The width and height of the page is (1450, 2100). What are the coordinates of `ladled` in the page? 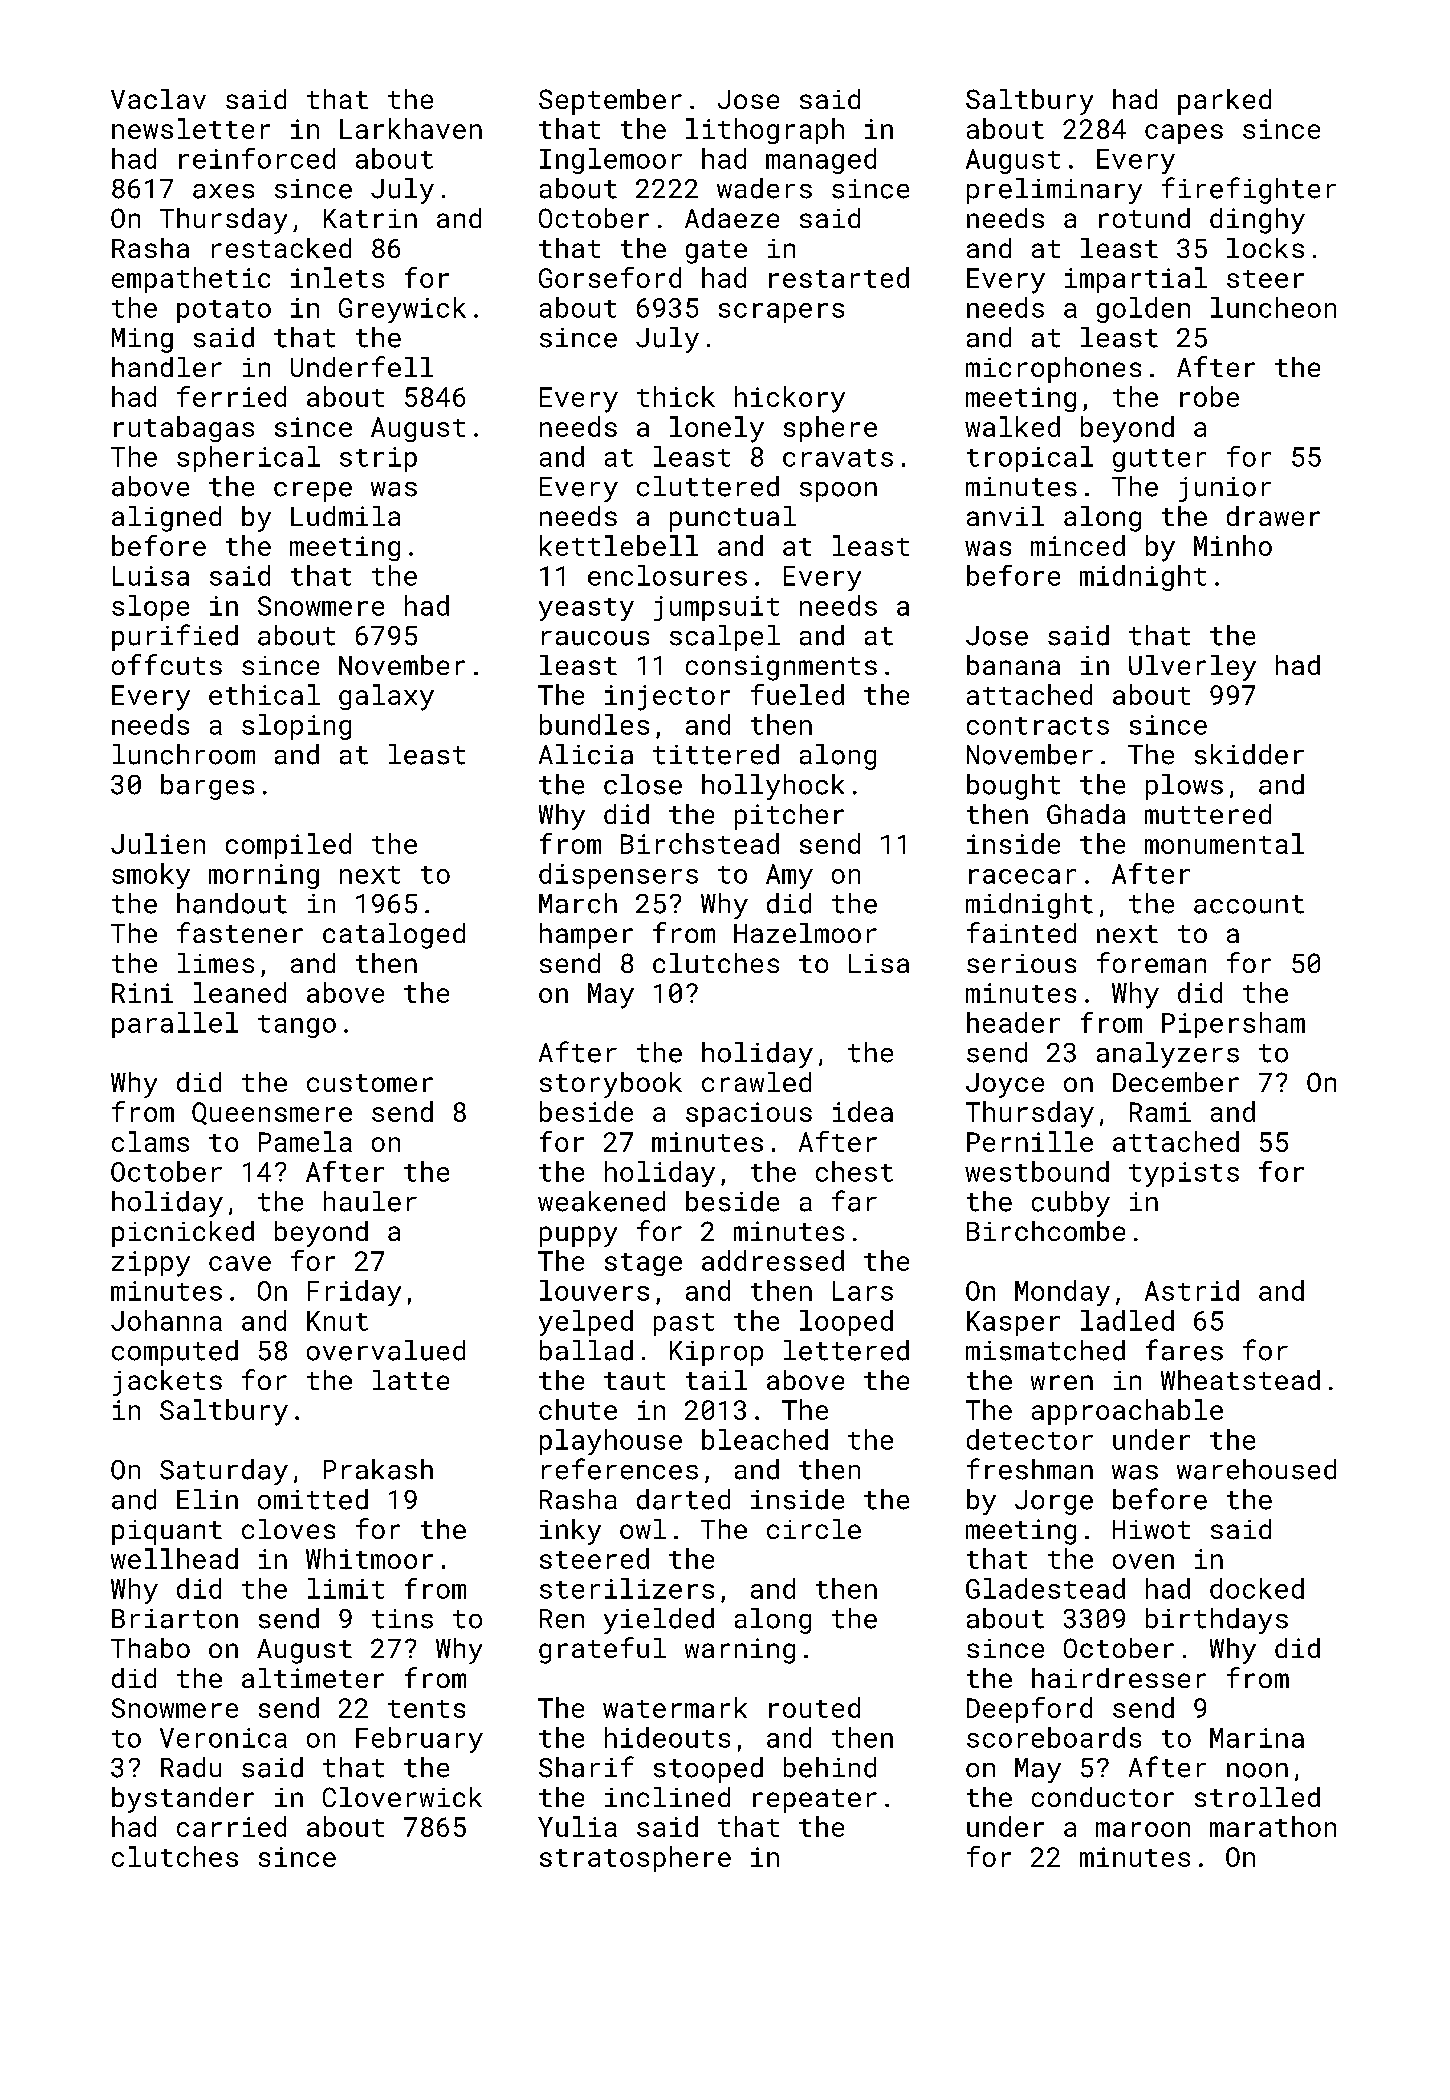 It's located at (1127, 1320).
